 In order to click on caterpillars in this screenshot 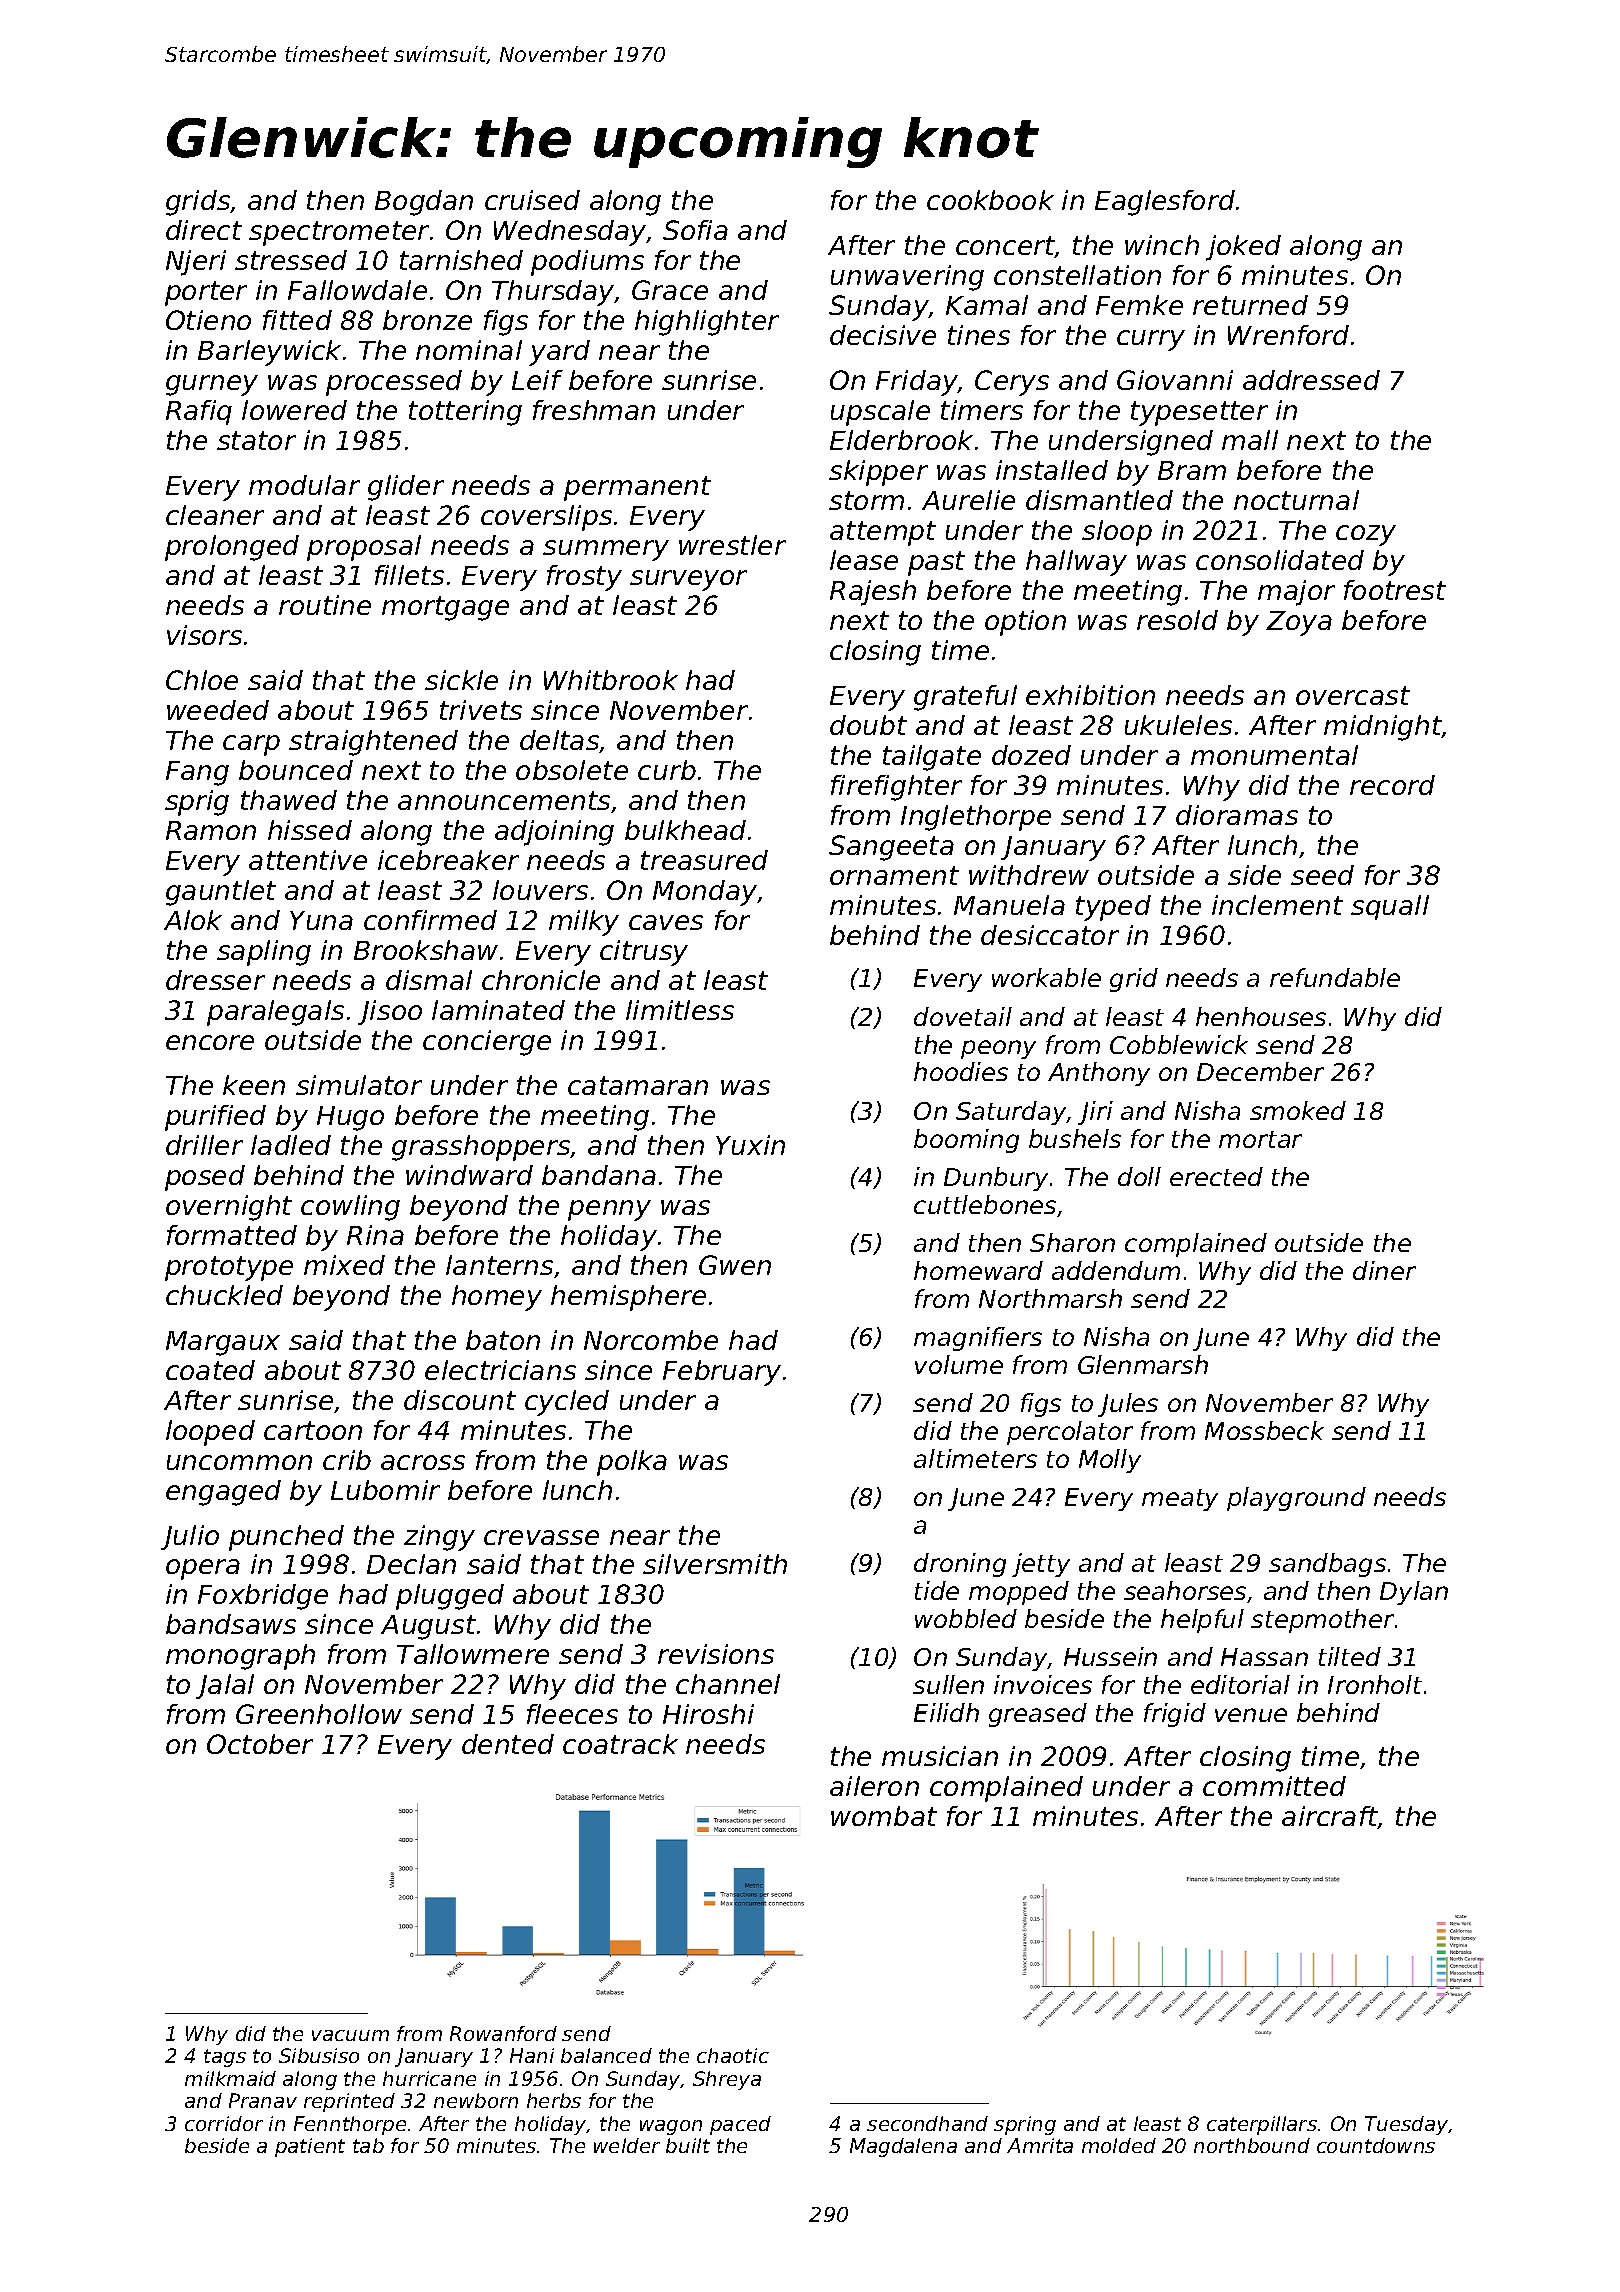, I will do `click(1262, 2125)`.
